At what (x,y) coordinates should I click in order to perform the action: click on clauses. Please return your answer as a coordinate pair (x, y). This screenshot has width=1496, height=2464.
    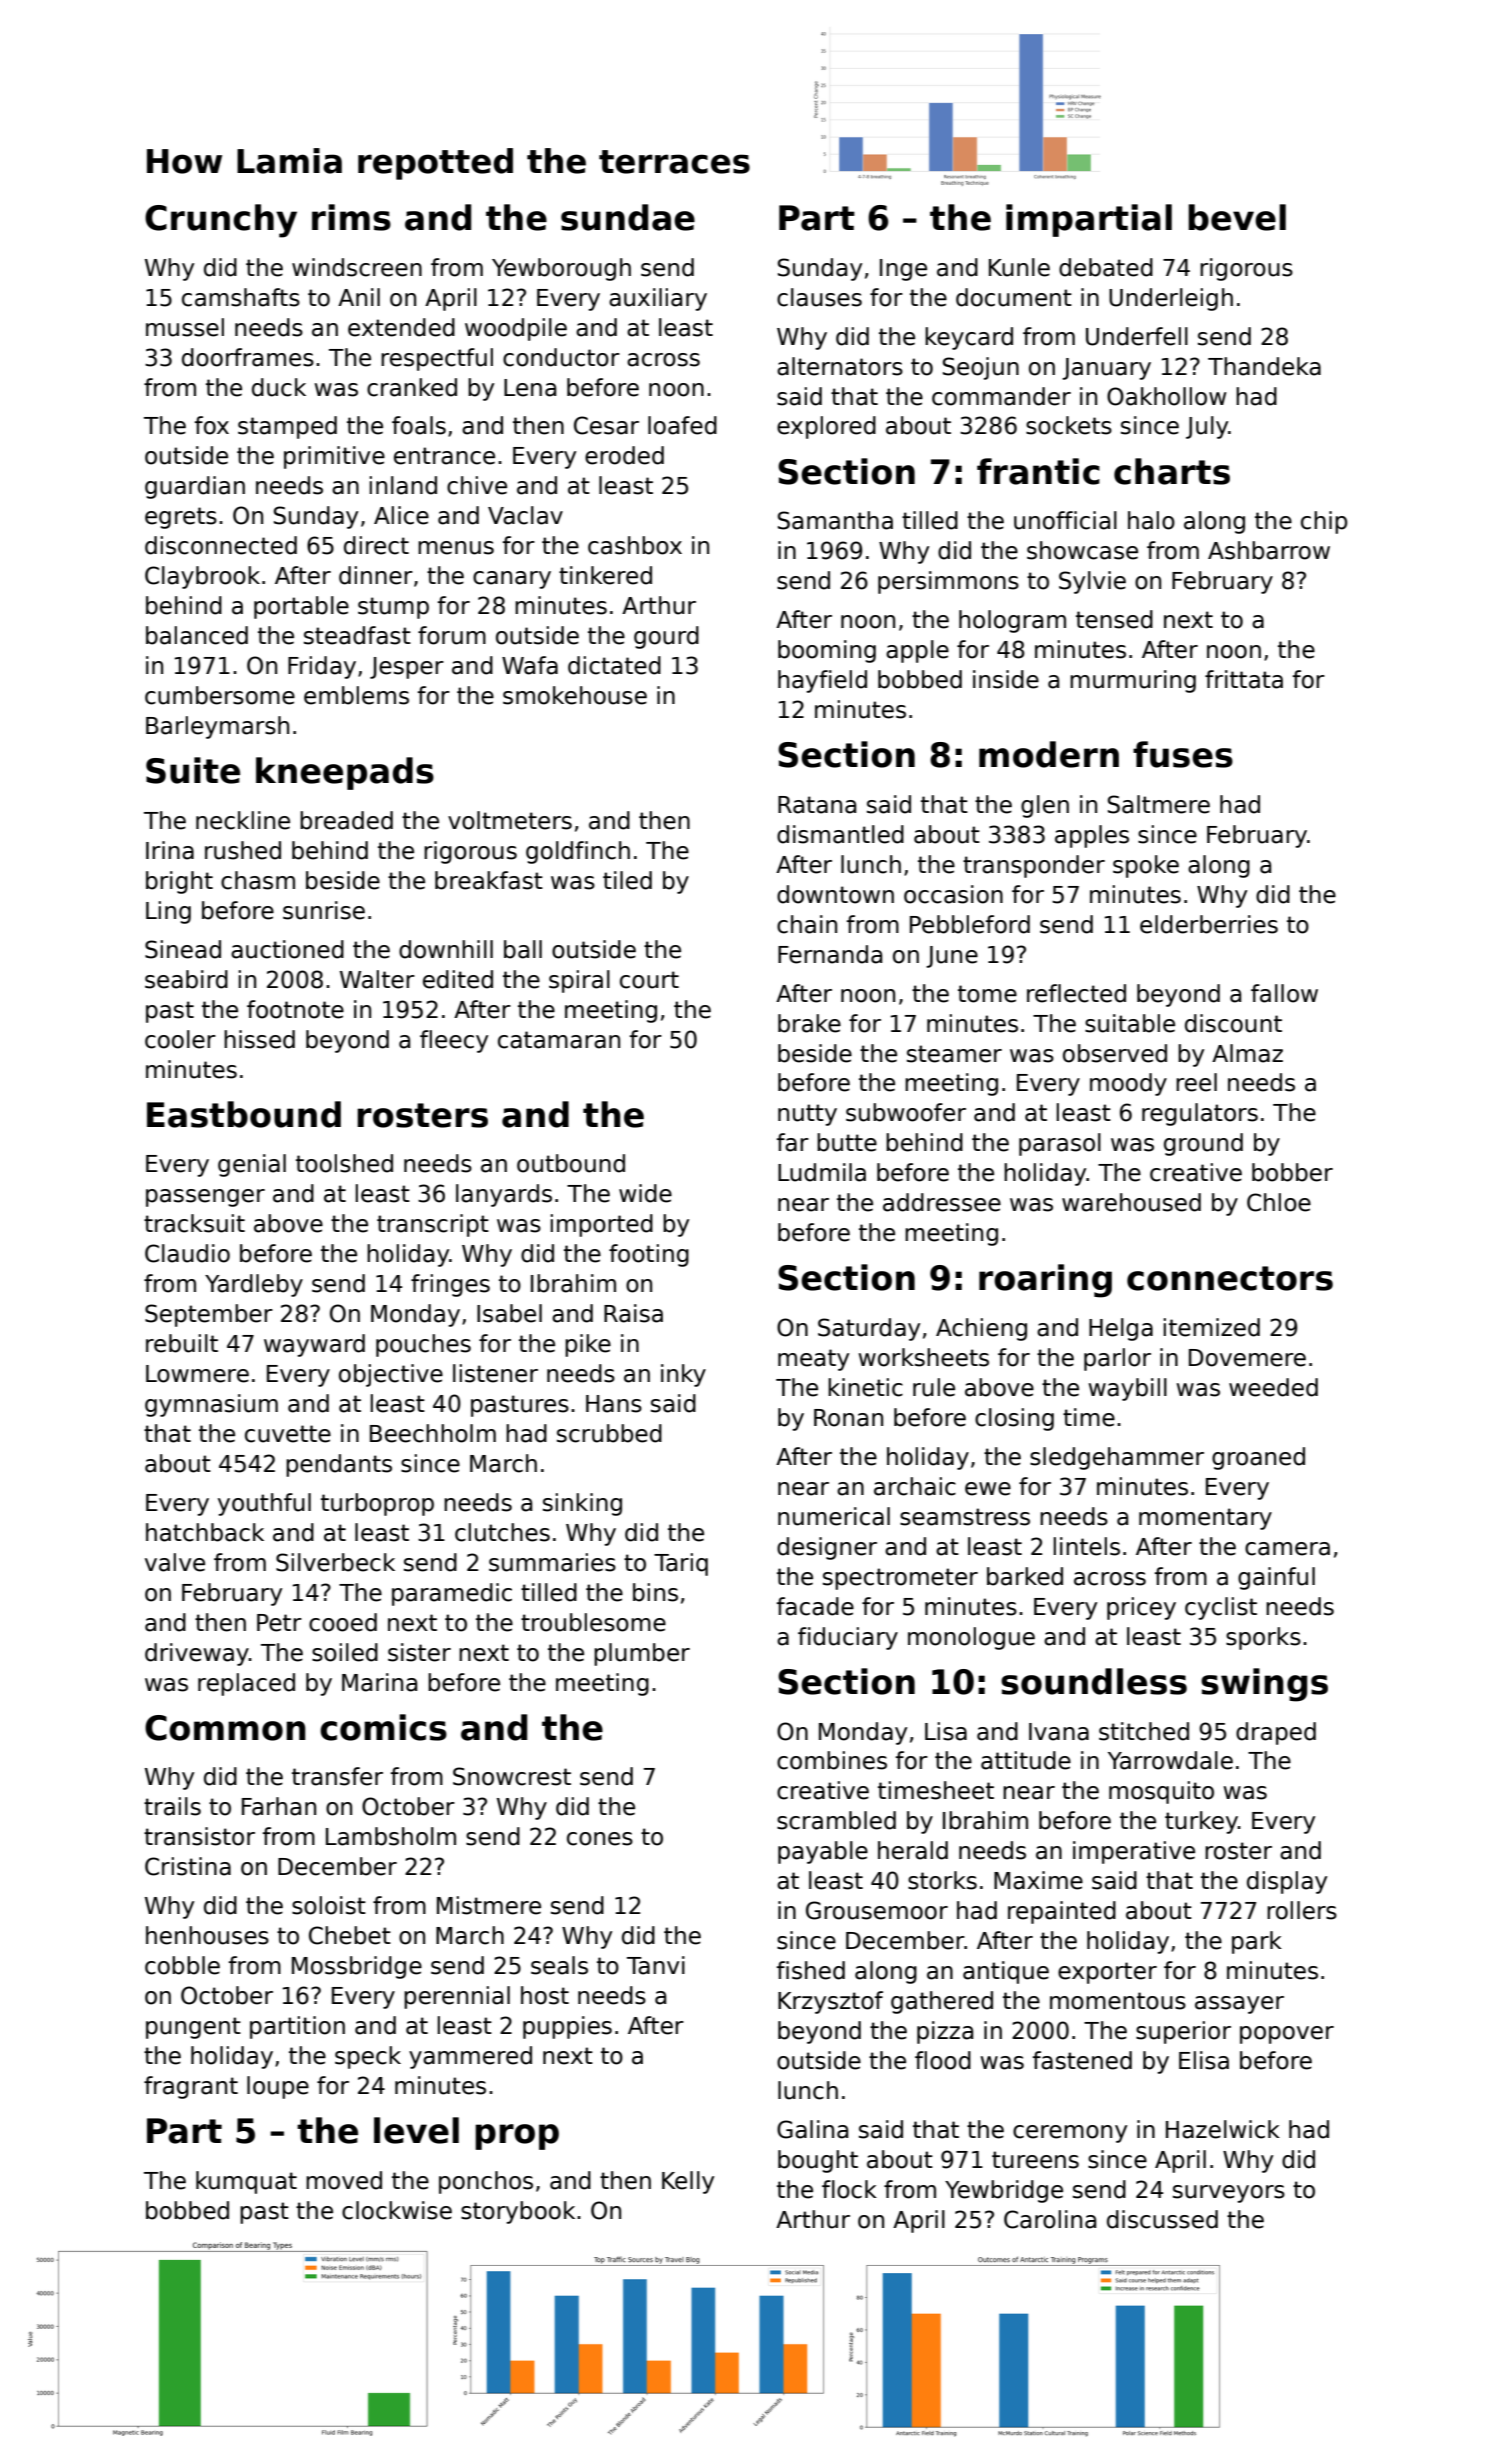
    Looking at the image, I should click on (819, 297).
